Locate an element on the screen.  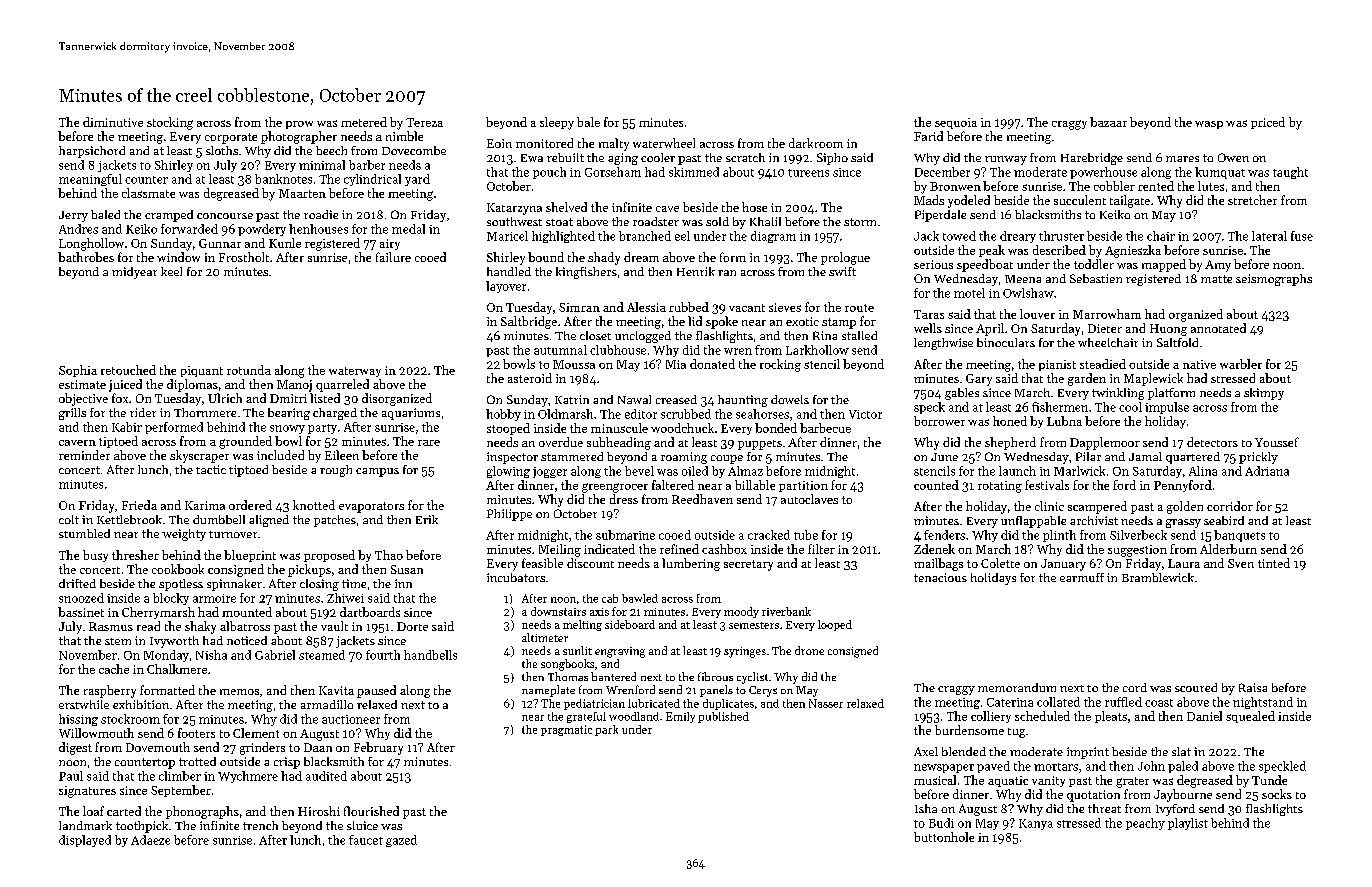
memos is located at coordinates (239, 692).
